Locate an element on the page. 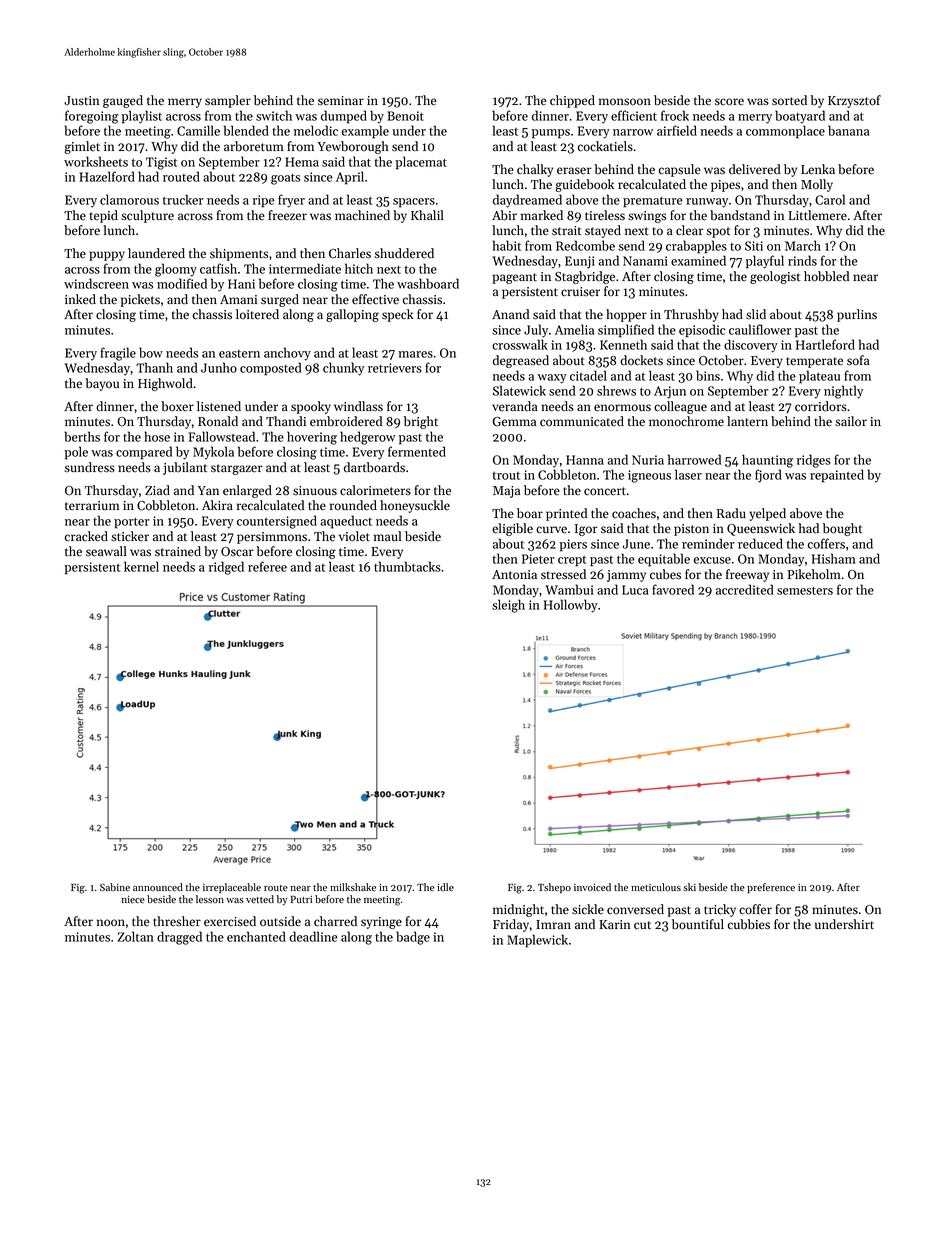  windscreen is located at coordinates (96, 283).
